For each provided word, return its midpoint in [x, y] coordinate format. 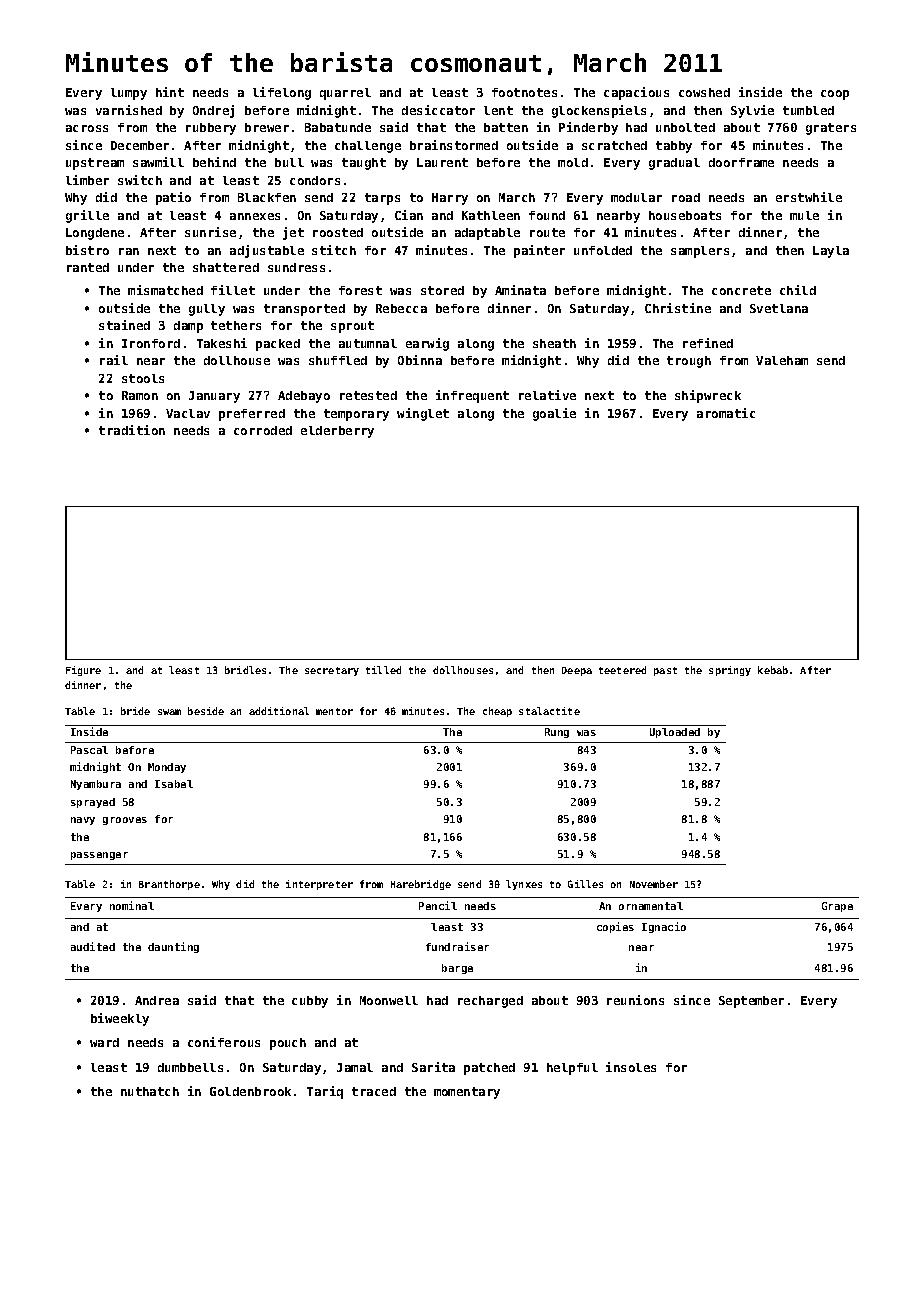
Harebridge [421, 885]
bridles [245, 670]
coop [835, 95]
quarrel [345, 94]
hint [170, 92]
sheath [554, 343]
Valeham [782, 360]
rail [114, 360]
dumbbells [190, 1067]
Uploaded [675, 733]
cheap [497, 712]
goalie [554, 414]
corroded [263, 430]
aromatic [726, 413]
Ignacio [664, 927]
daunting [173, 947]
